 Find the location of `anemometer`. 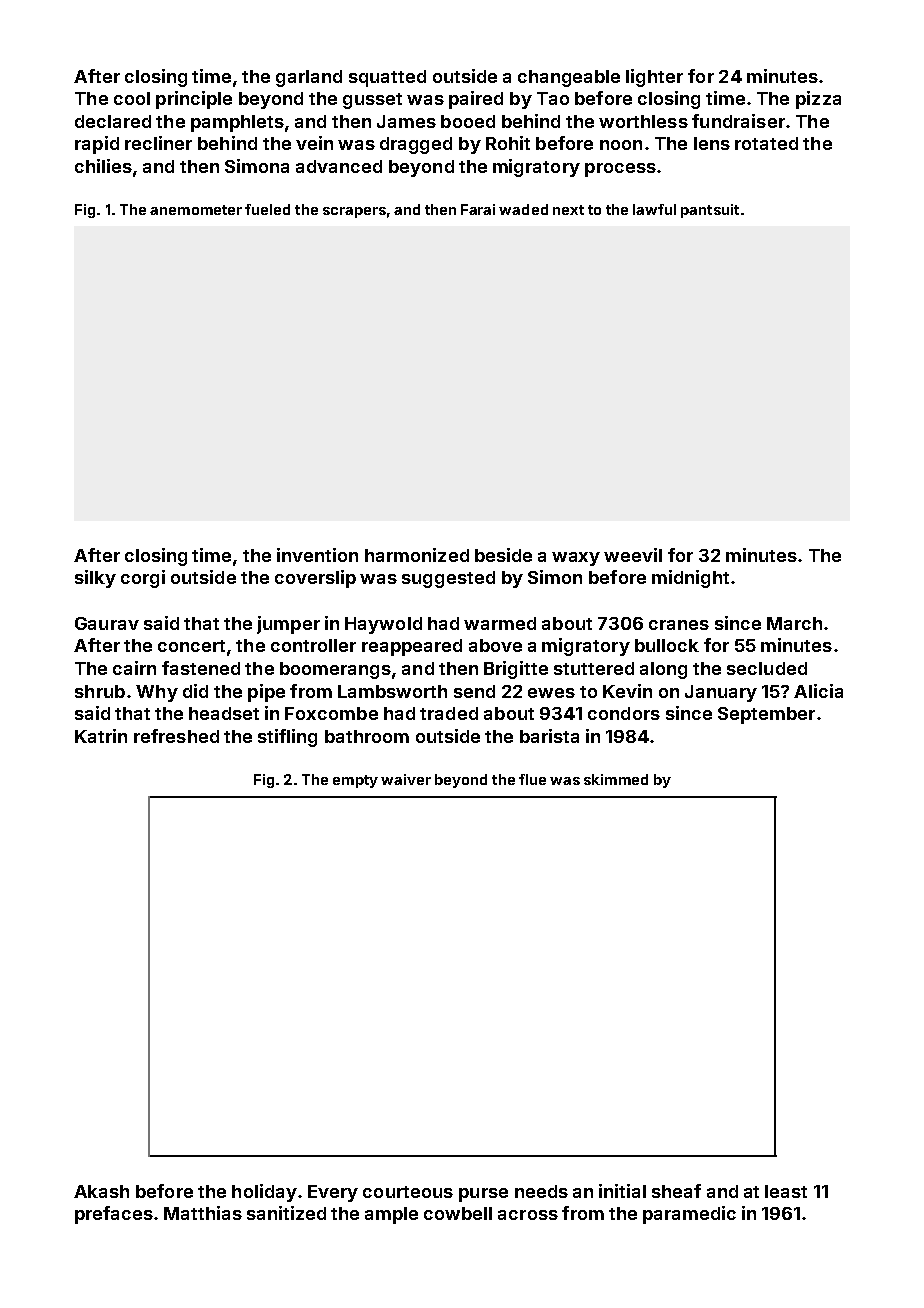

anemometer is located at coordinates (196, 210).
